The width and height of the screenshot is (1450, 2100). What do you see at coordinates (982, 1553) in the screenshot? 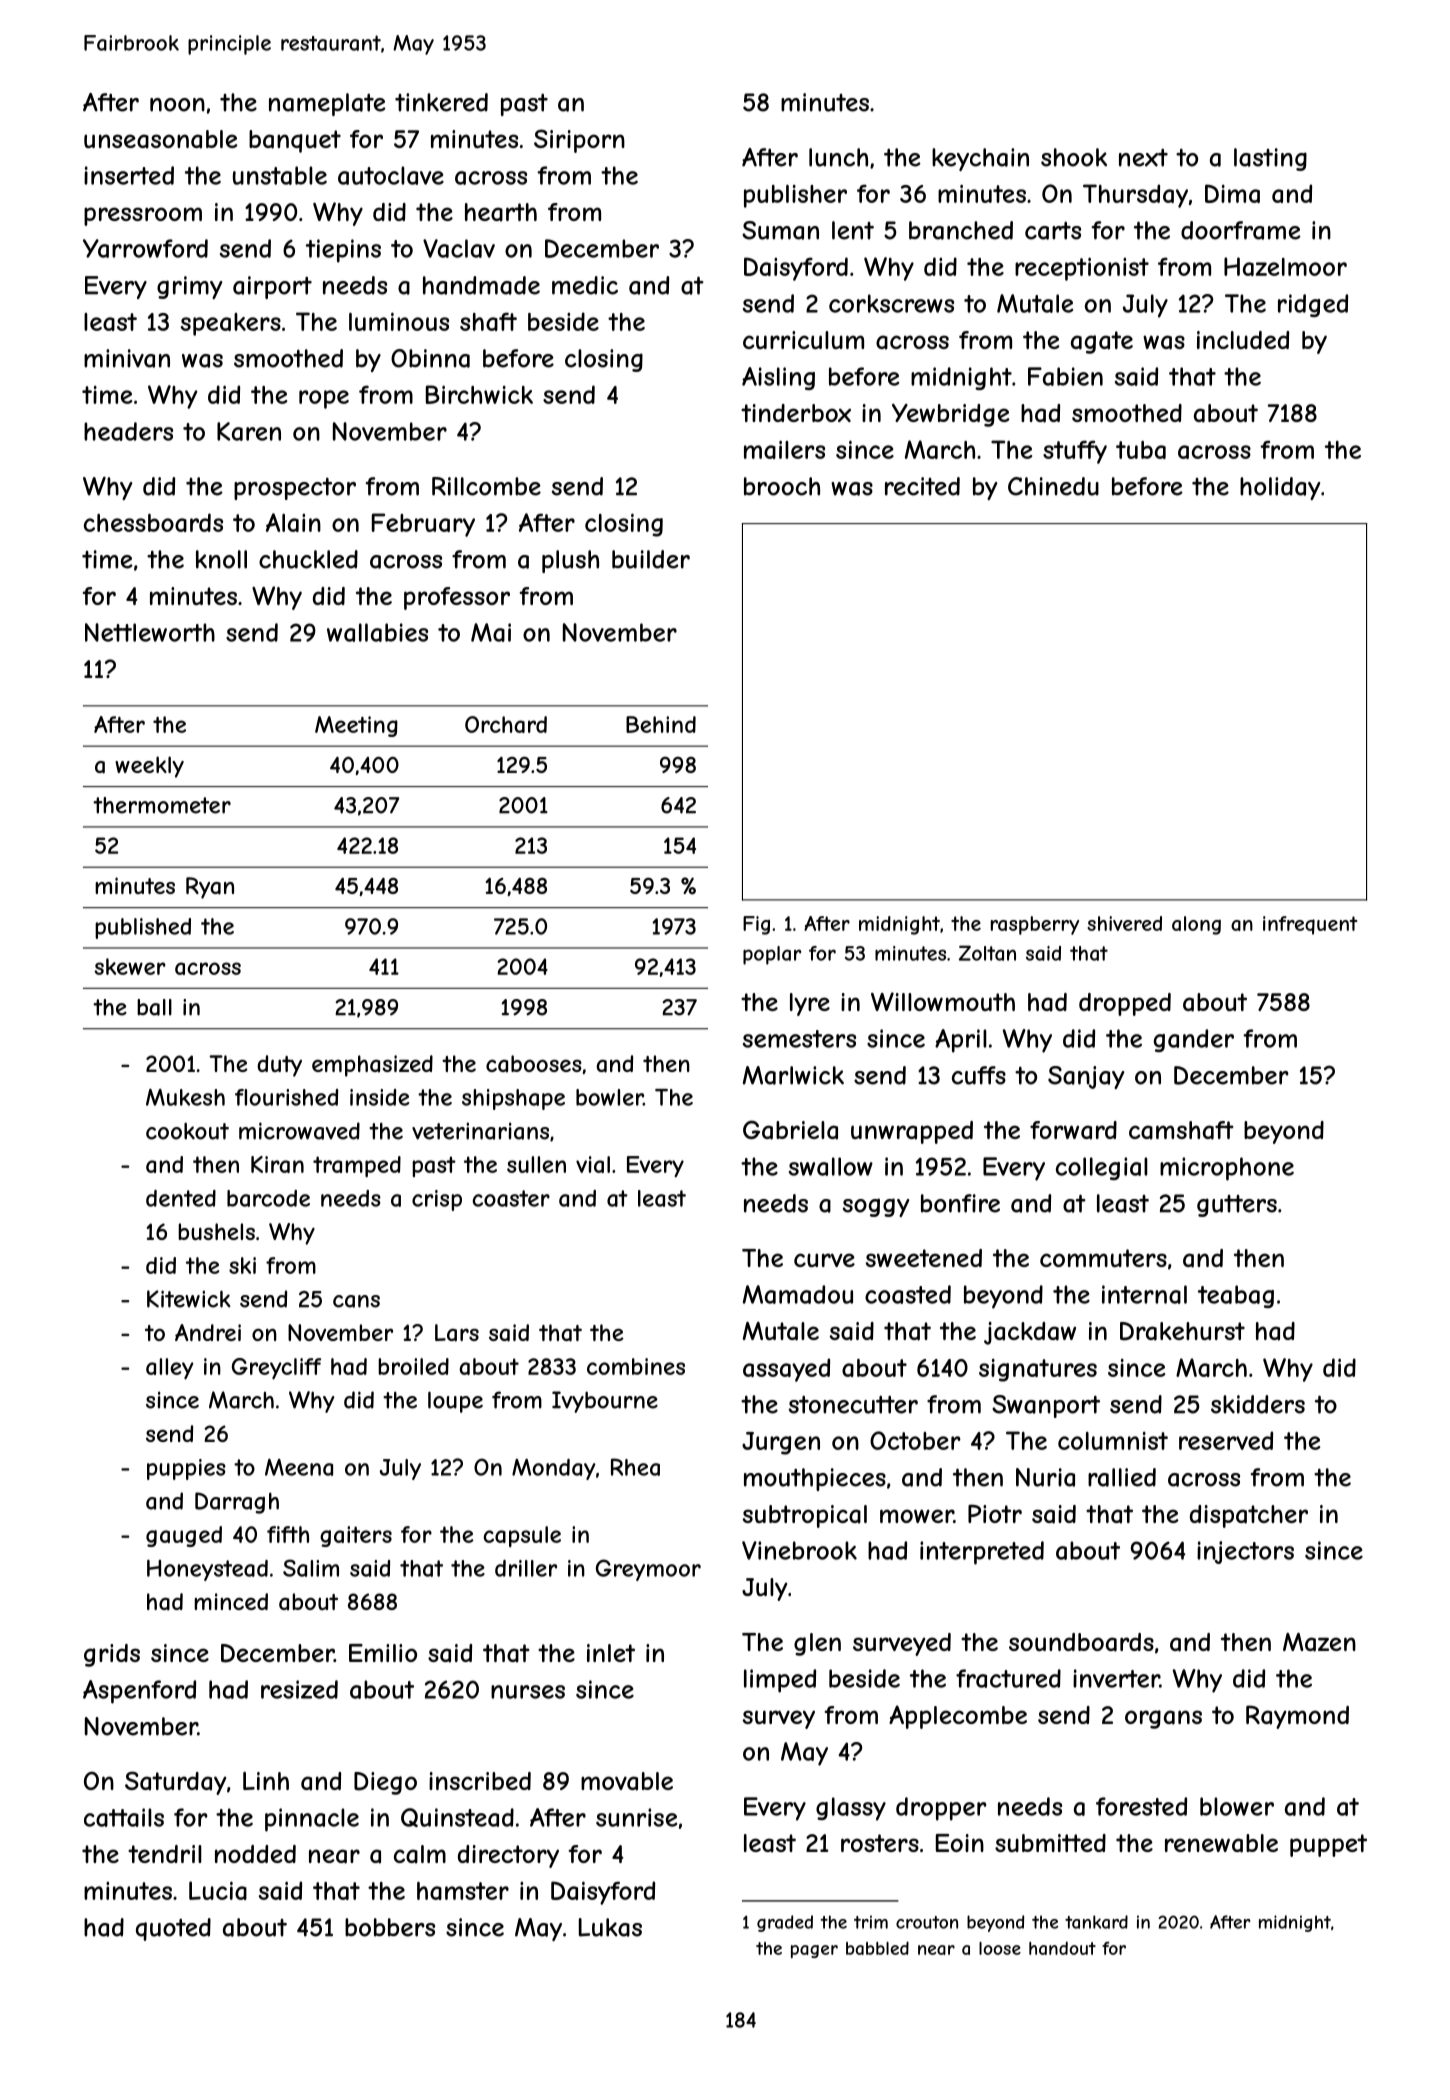
I see `interpreted` at bounding box center [982, 1553].
